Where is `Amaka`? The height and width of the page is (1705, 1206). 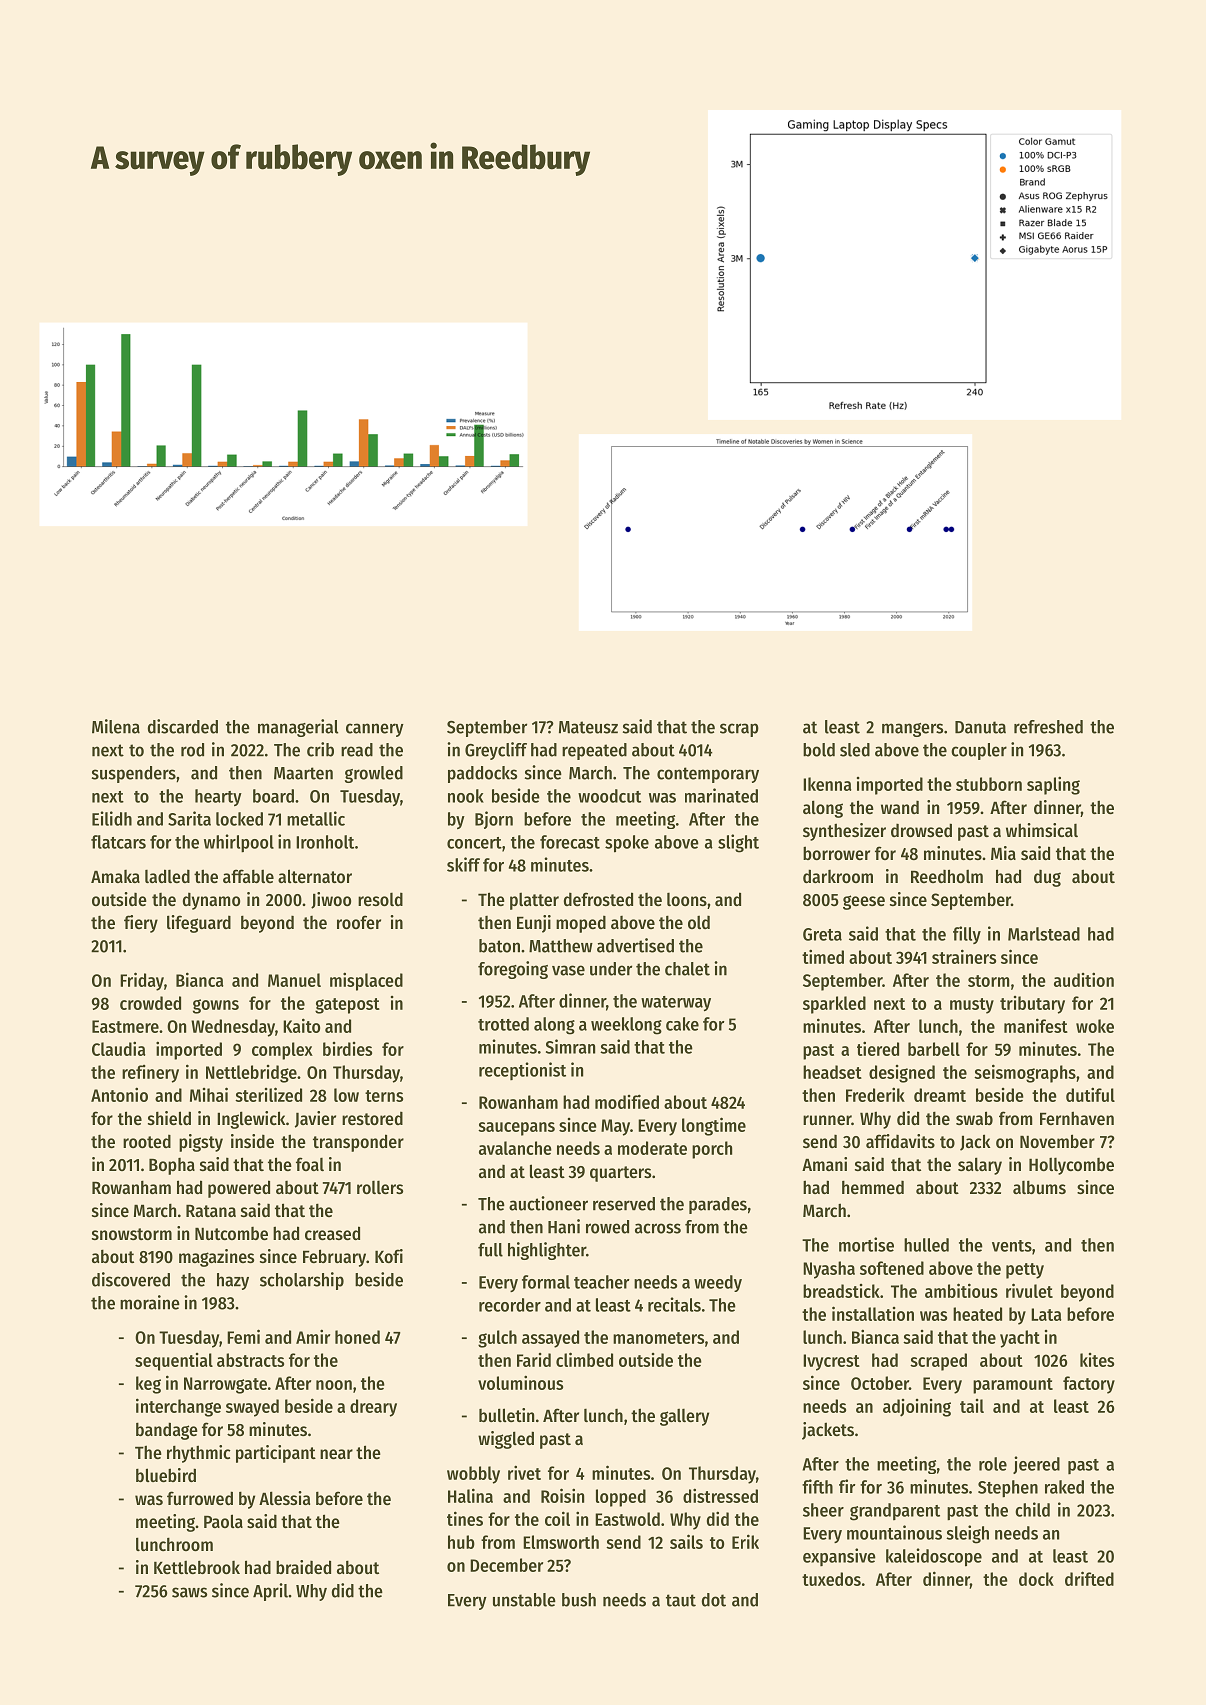
Amaka is located at coordinates (115, 876).
